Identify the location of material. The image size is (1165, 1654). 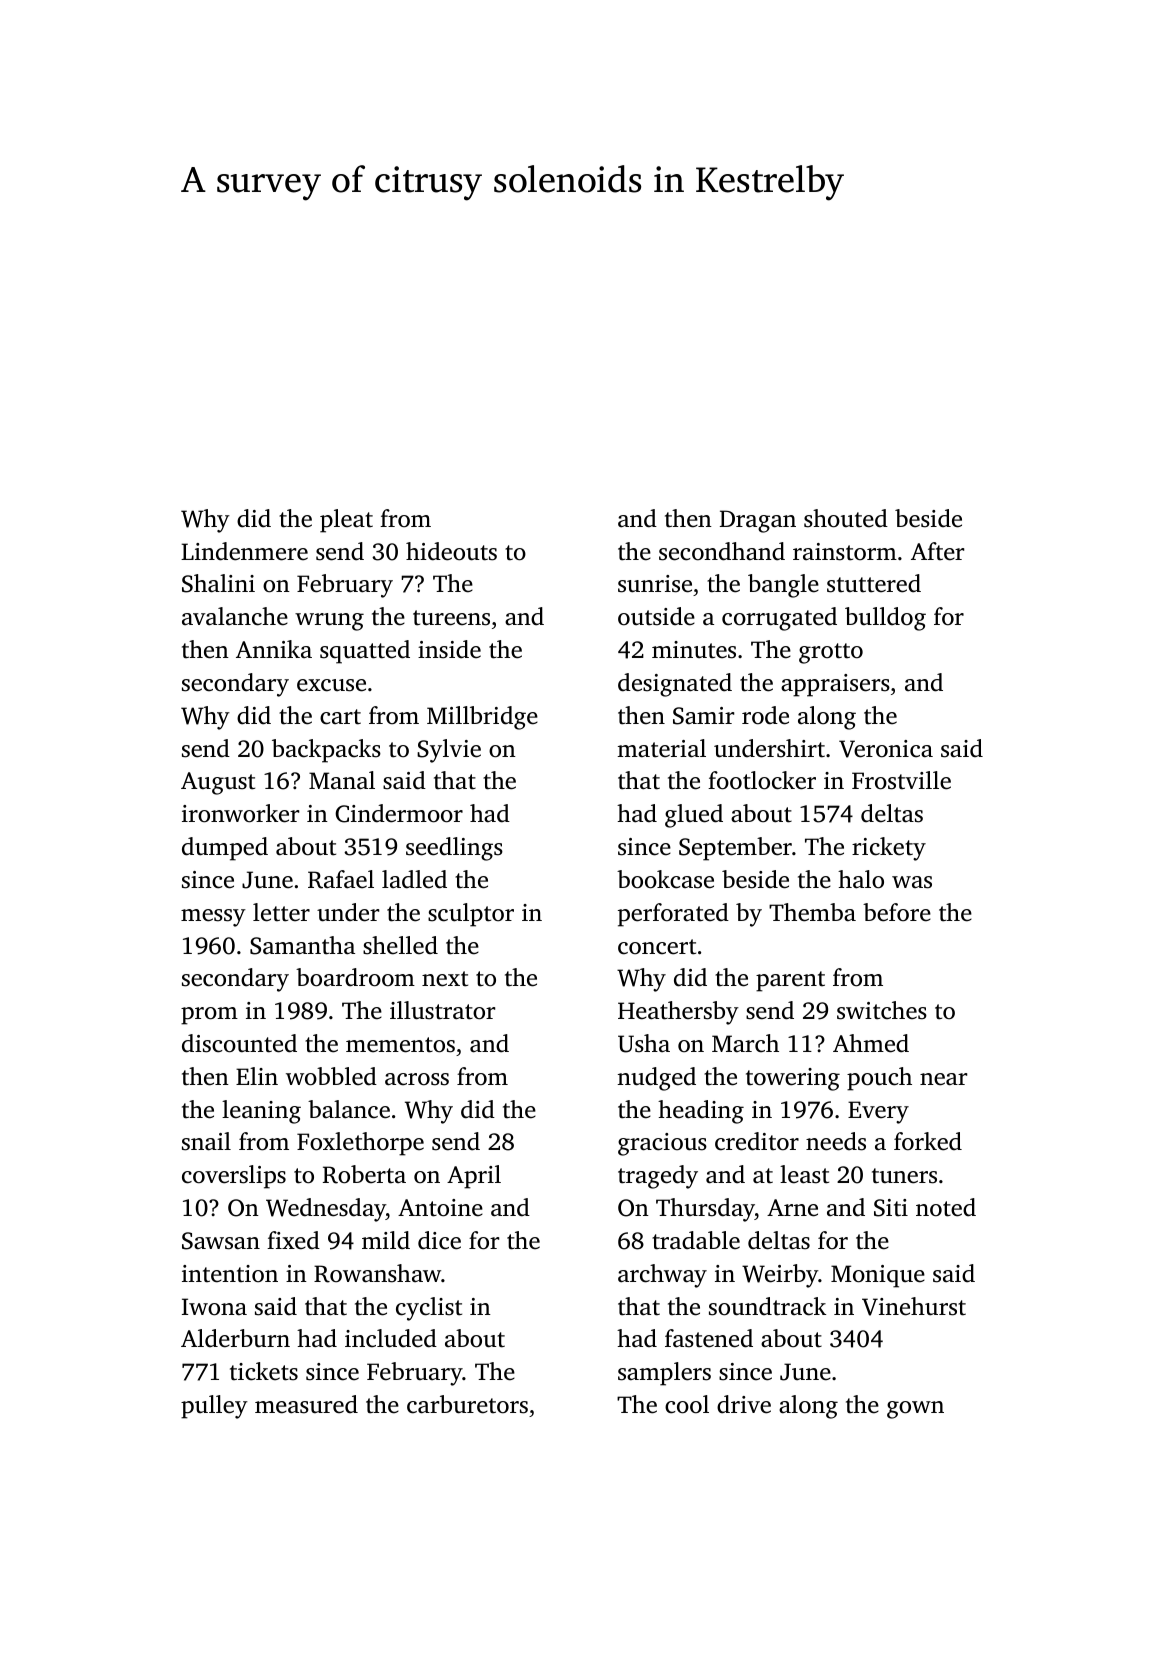
(661, 748).
